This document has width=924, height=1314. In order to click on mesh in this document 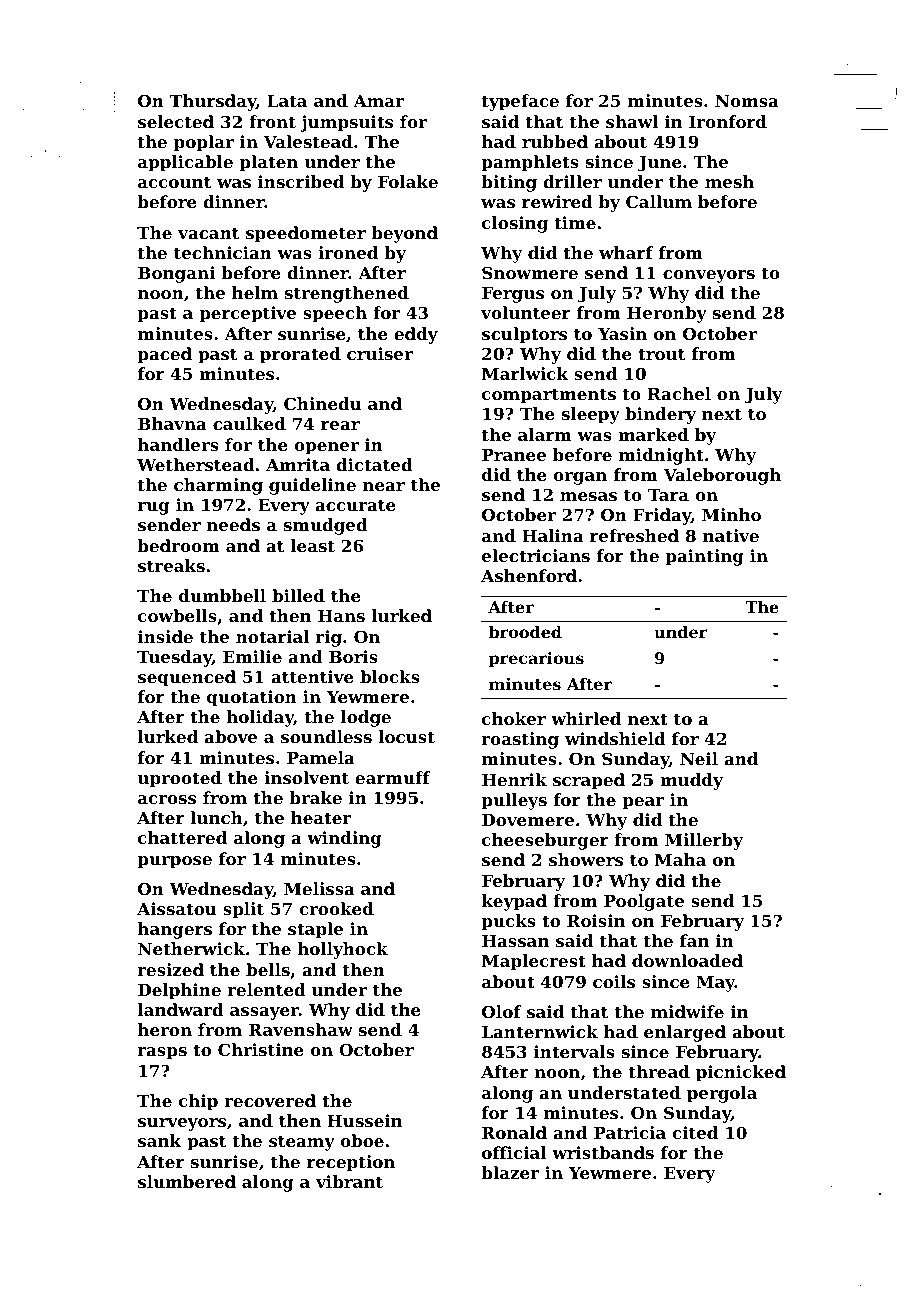, I will do `click(729, 181)`.
